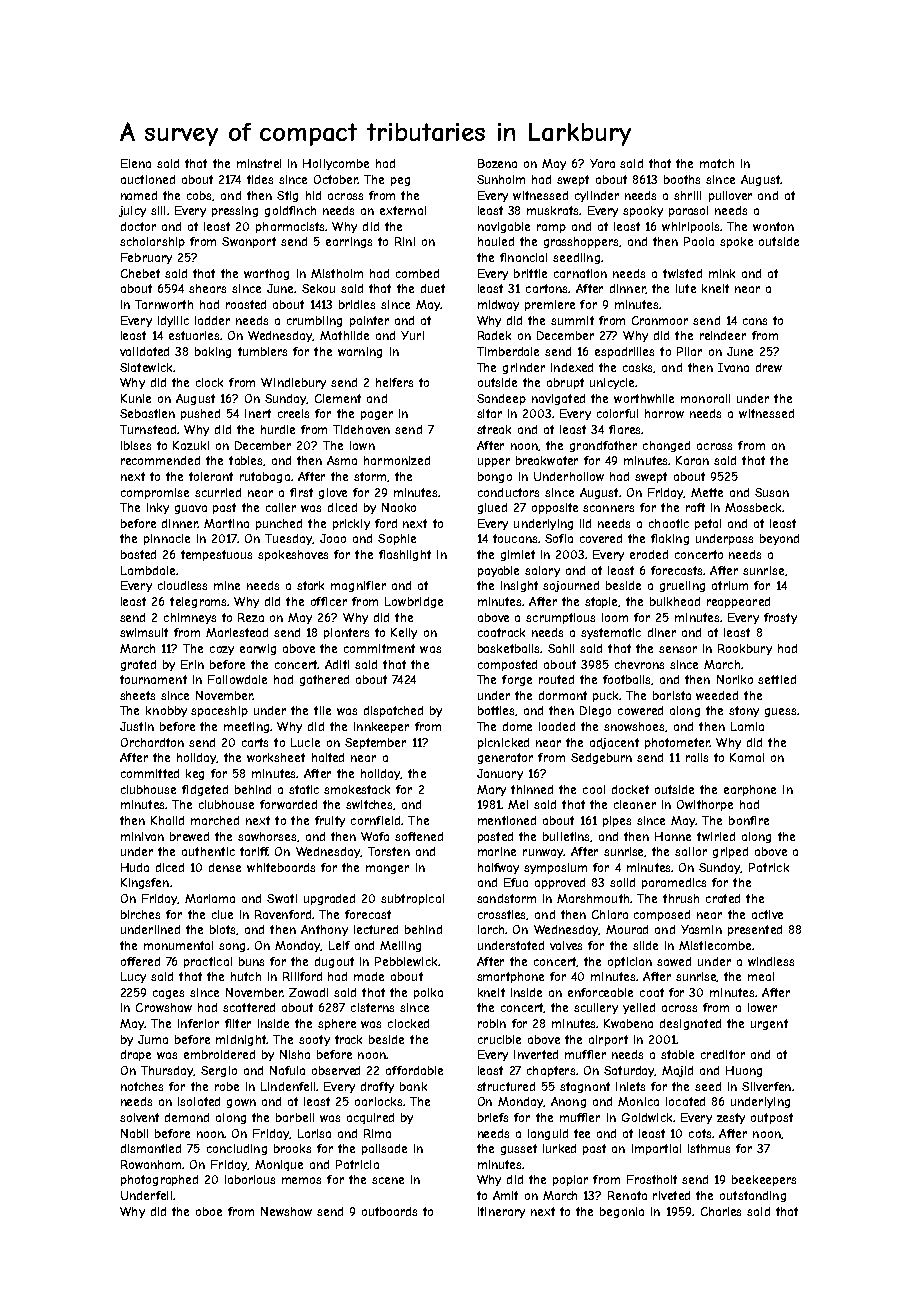  I want to click on outboards, so click(389, 1211).
